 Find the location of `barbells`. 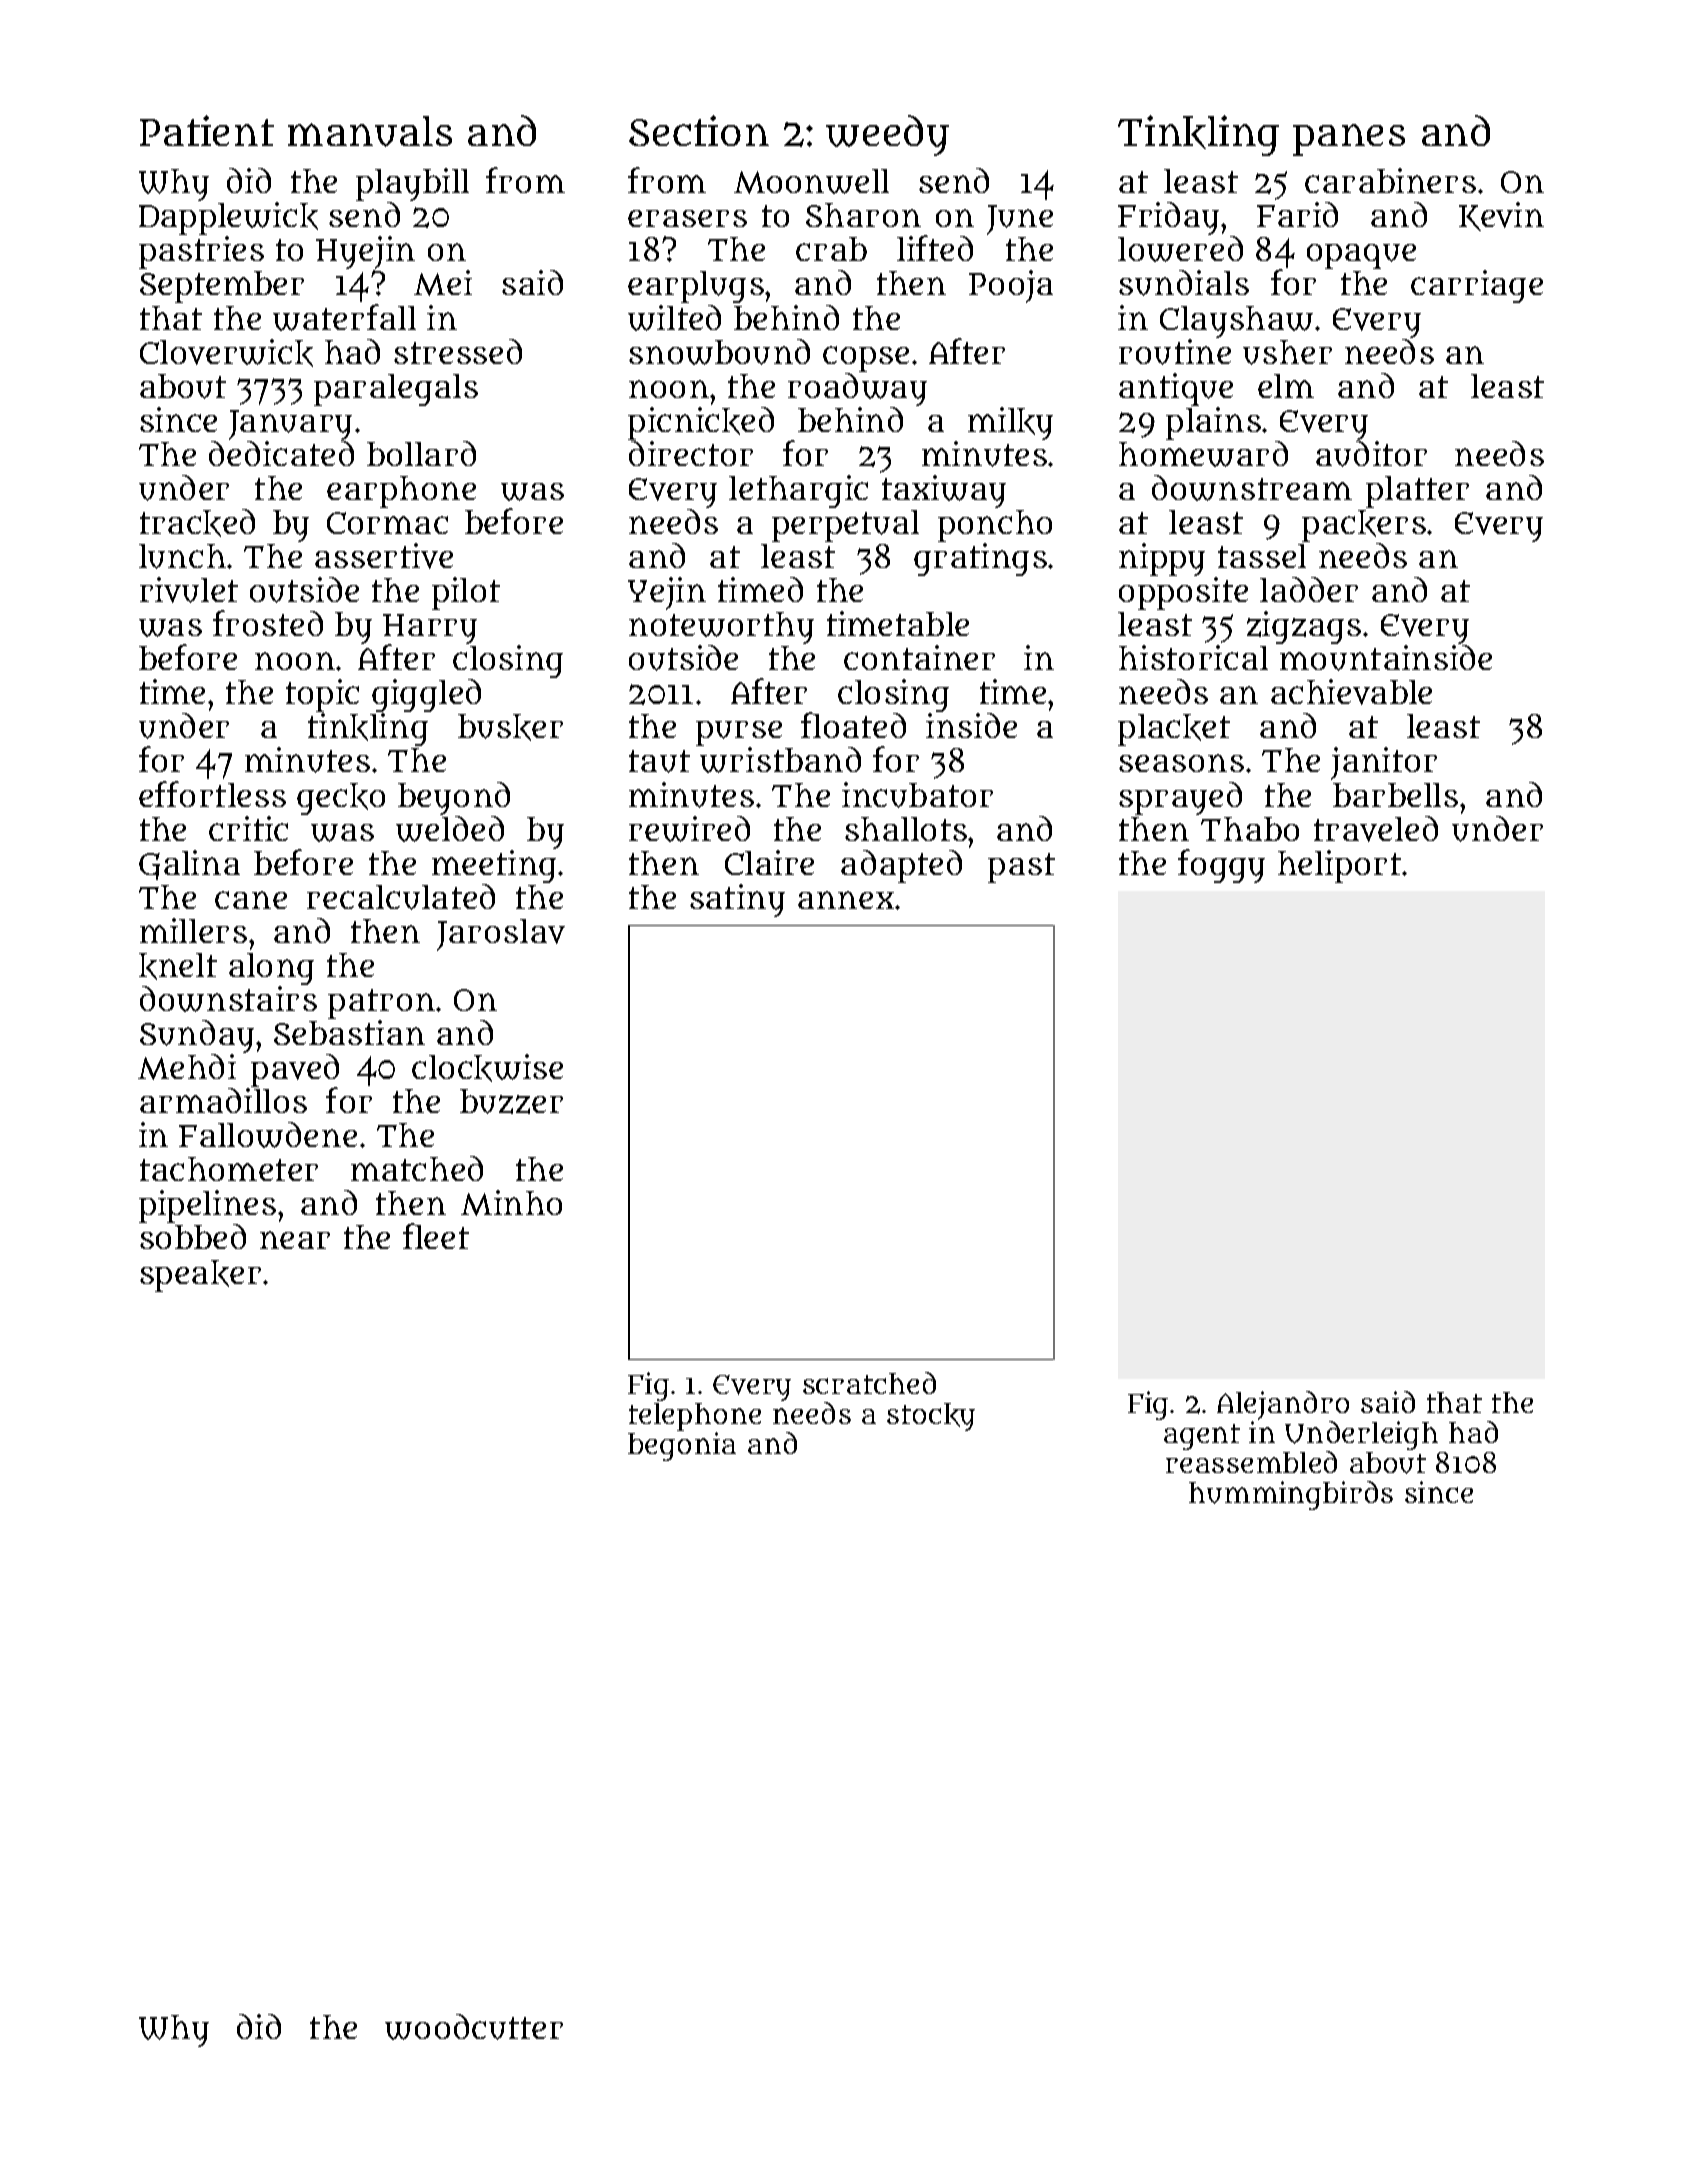

barbells is located at coordinates (1395, 795).
